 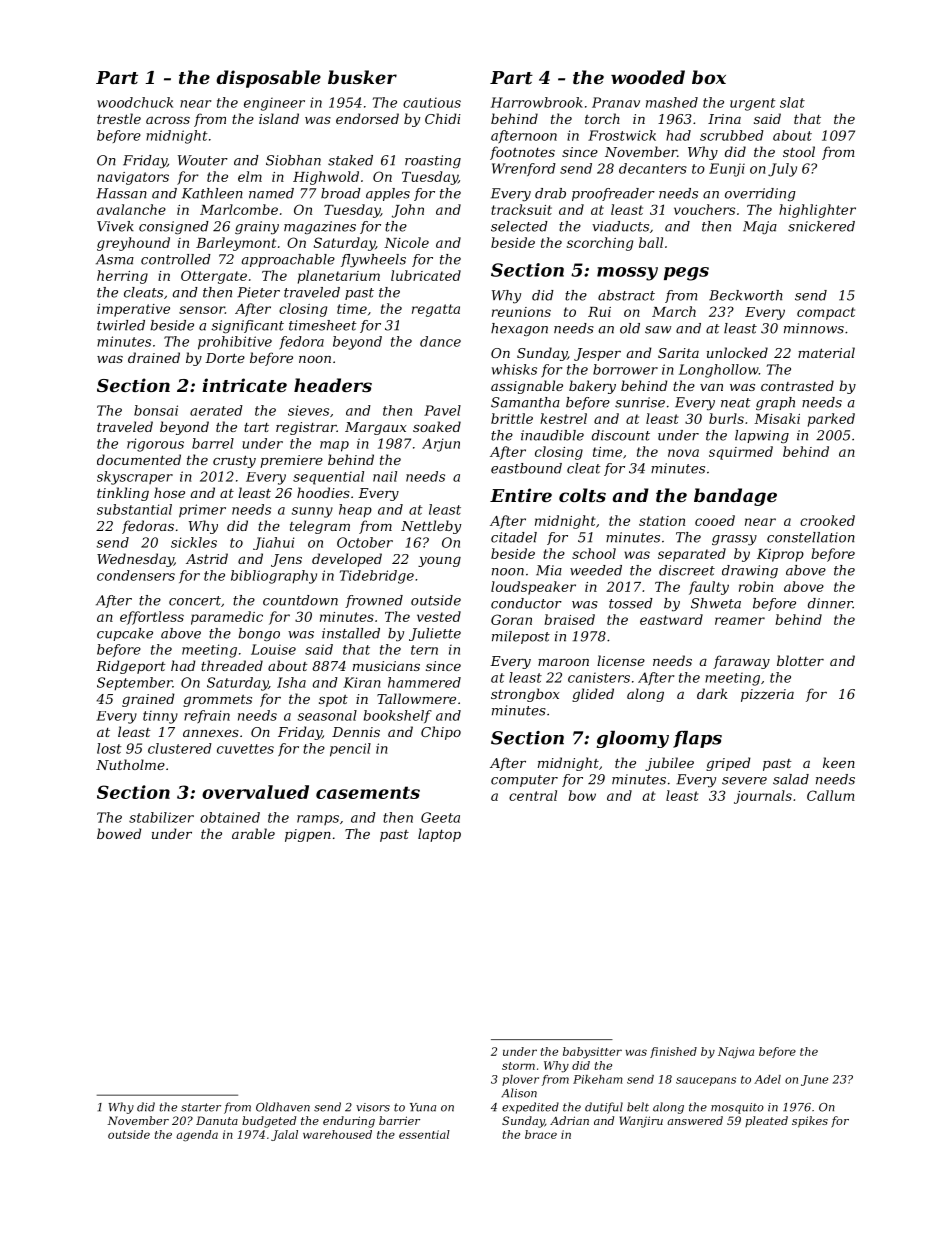 What do you see at coordinates (135, 684) in the screenshot?
I see `September` at bounding box center [135, 684].
